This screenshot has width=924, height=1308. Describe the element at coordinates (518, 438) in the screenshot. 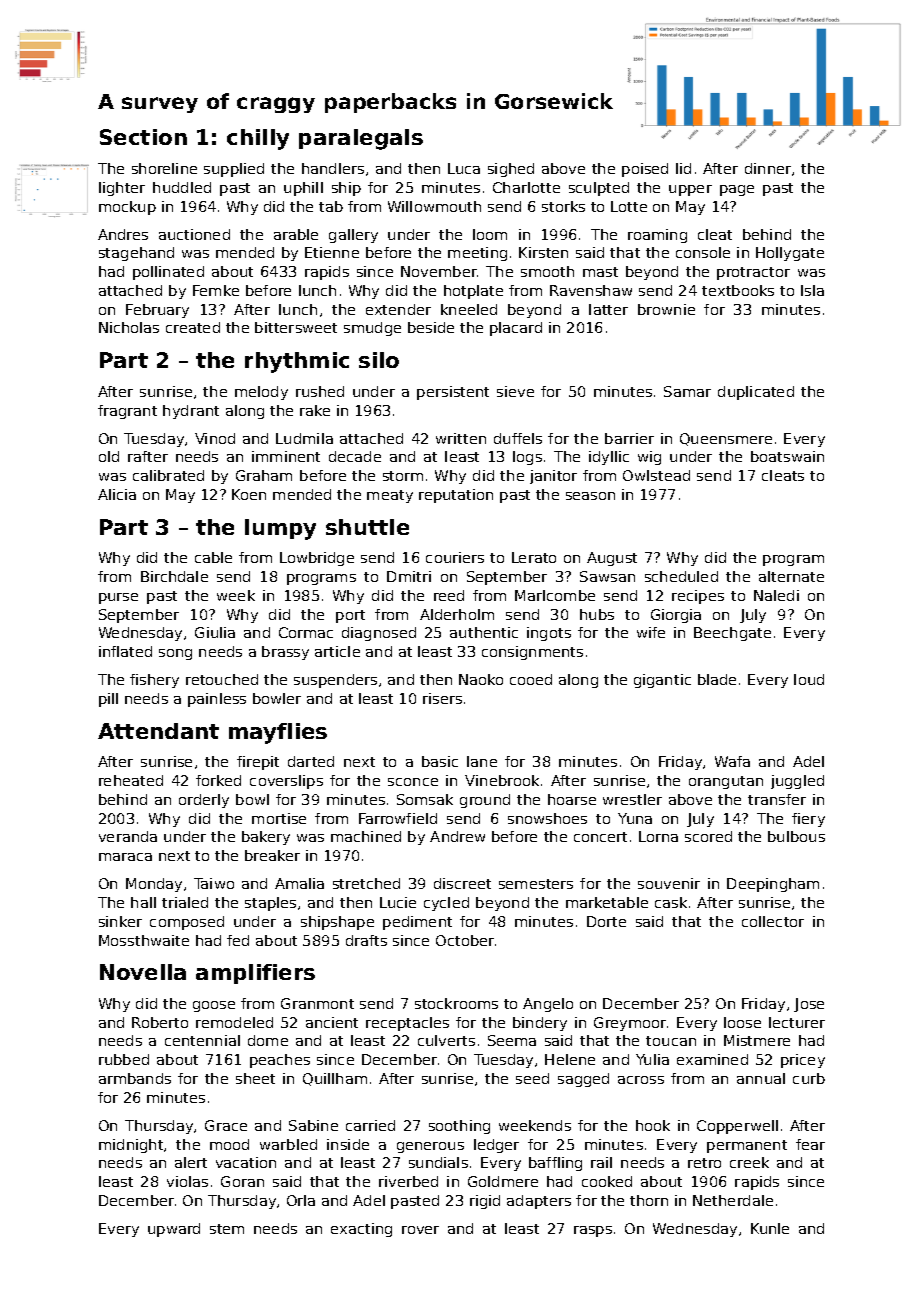

I see `duffels` at that location.
